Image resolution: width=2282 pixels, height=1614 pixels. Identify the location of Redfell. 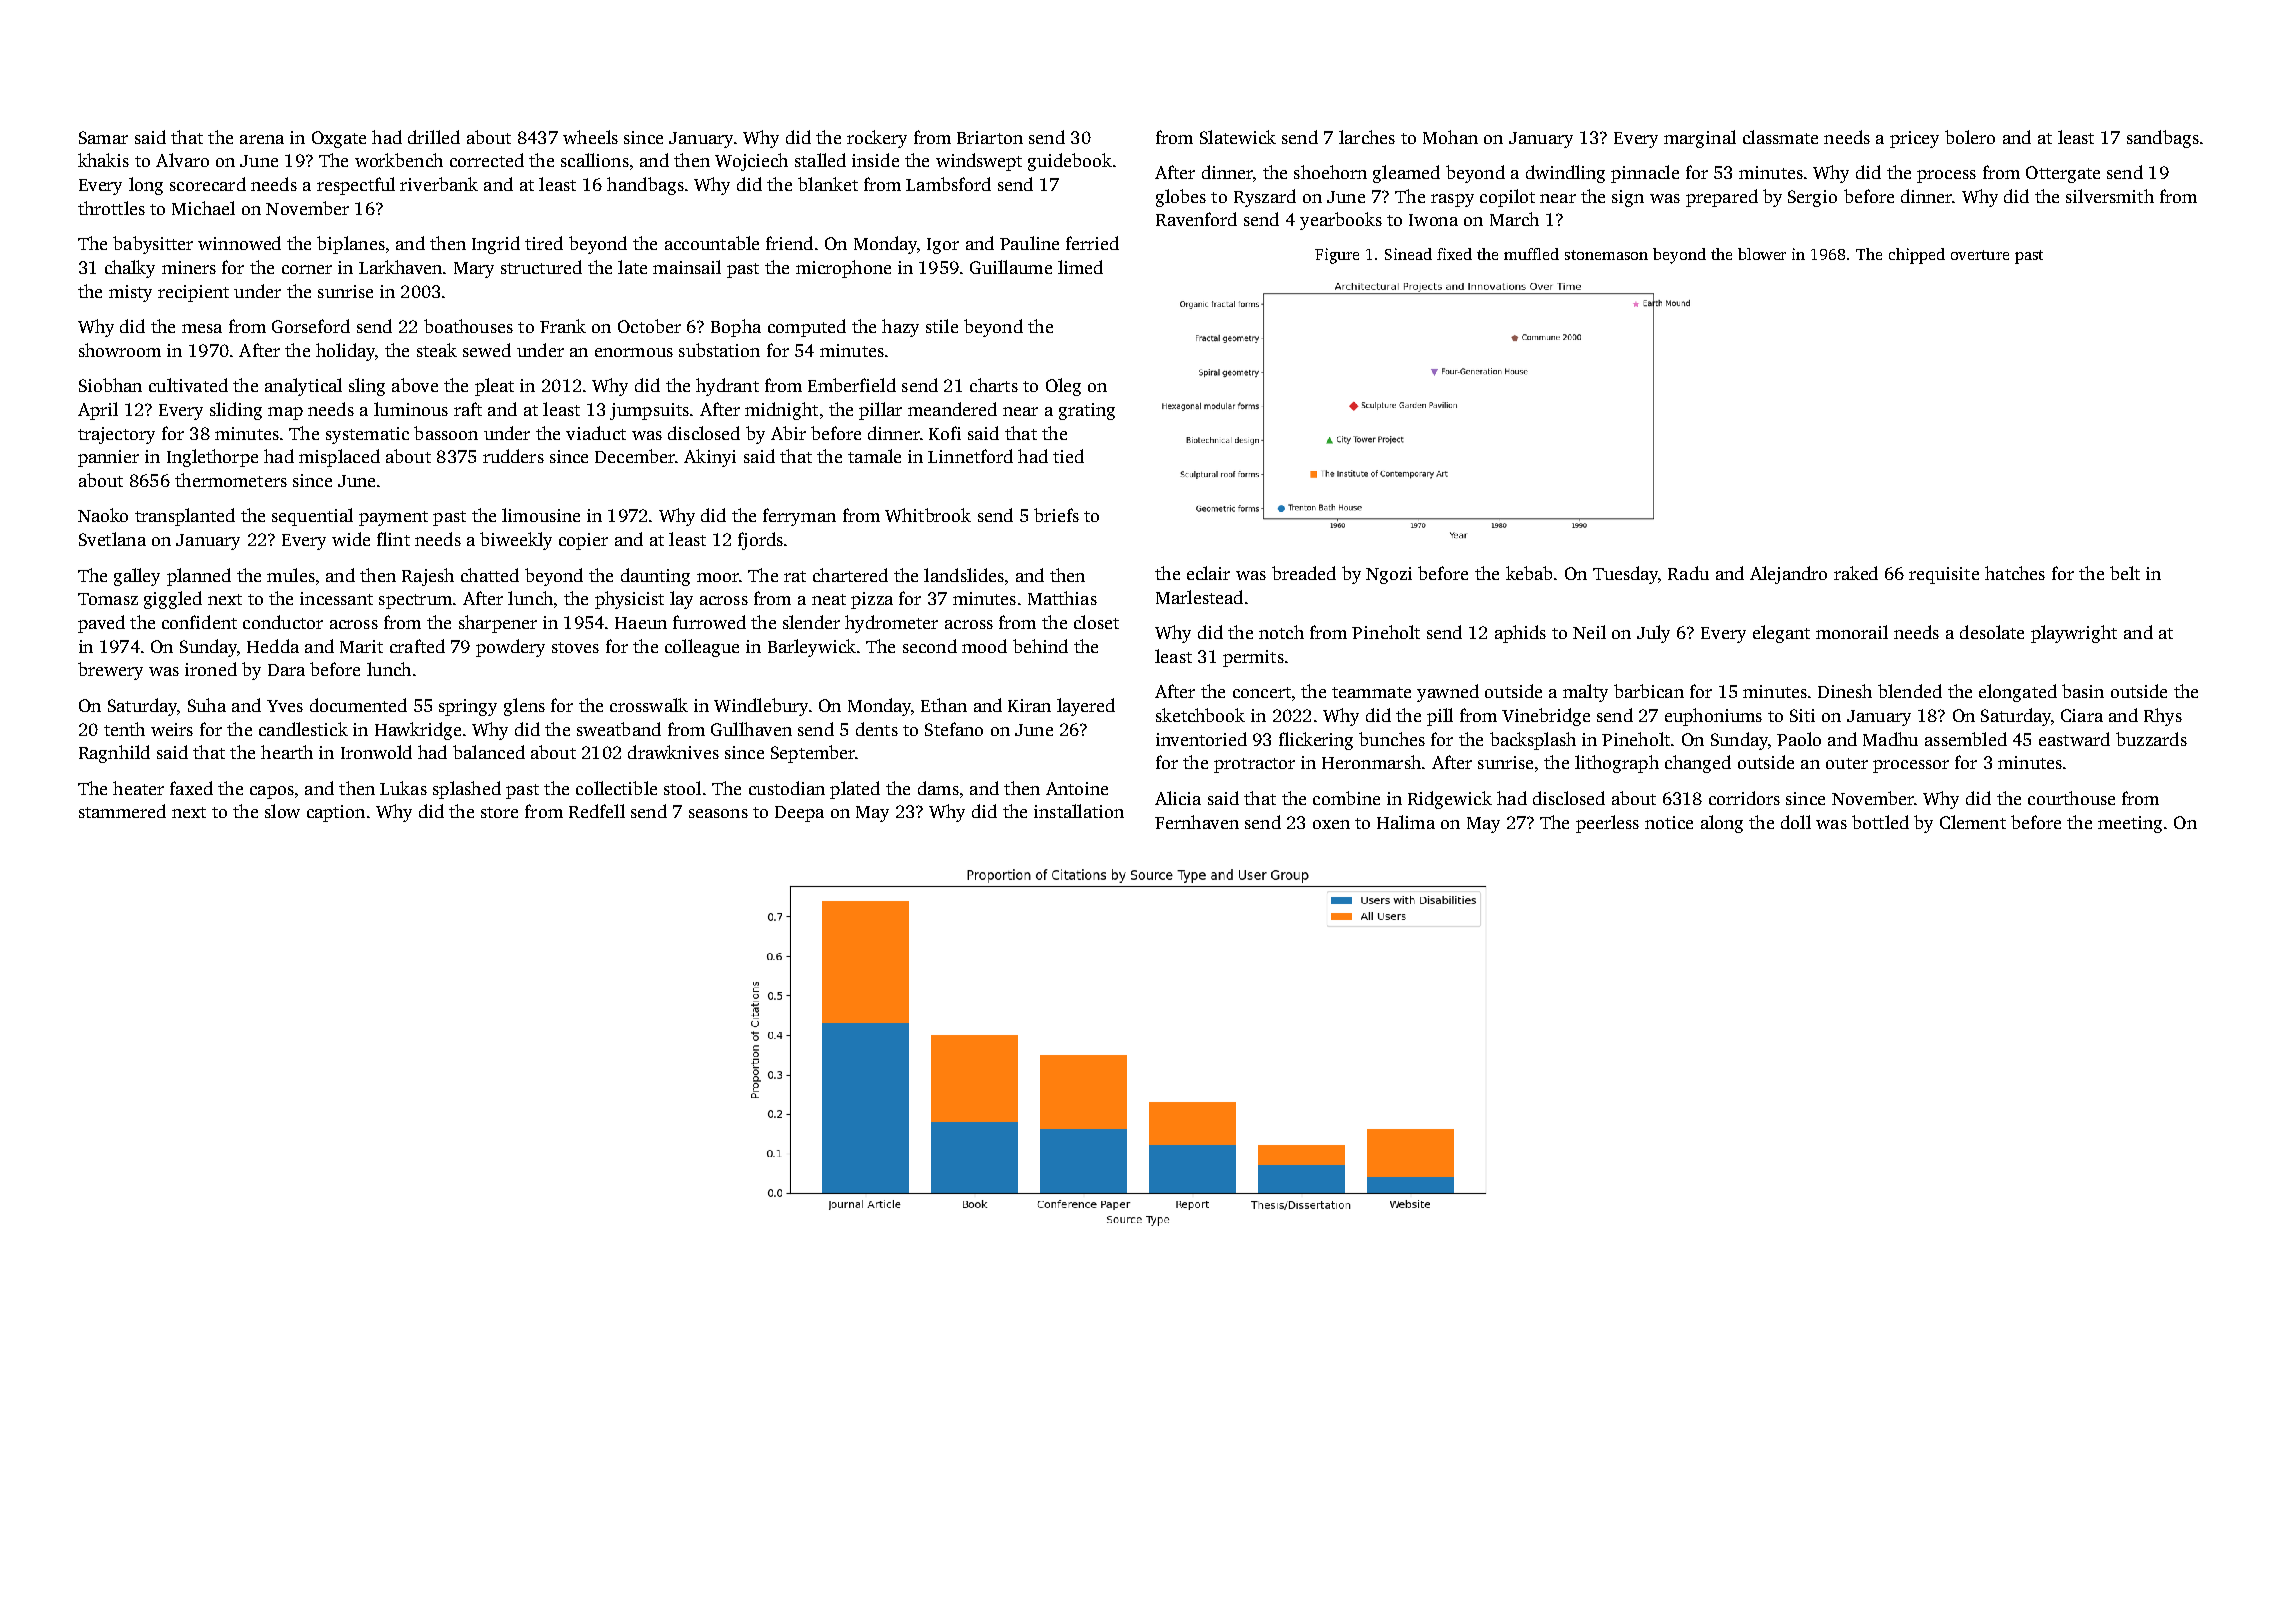
(597, 811).
